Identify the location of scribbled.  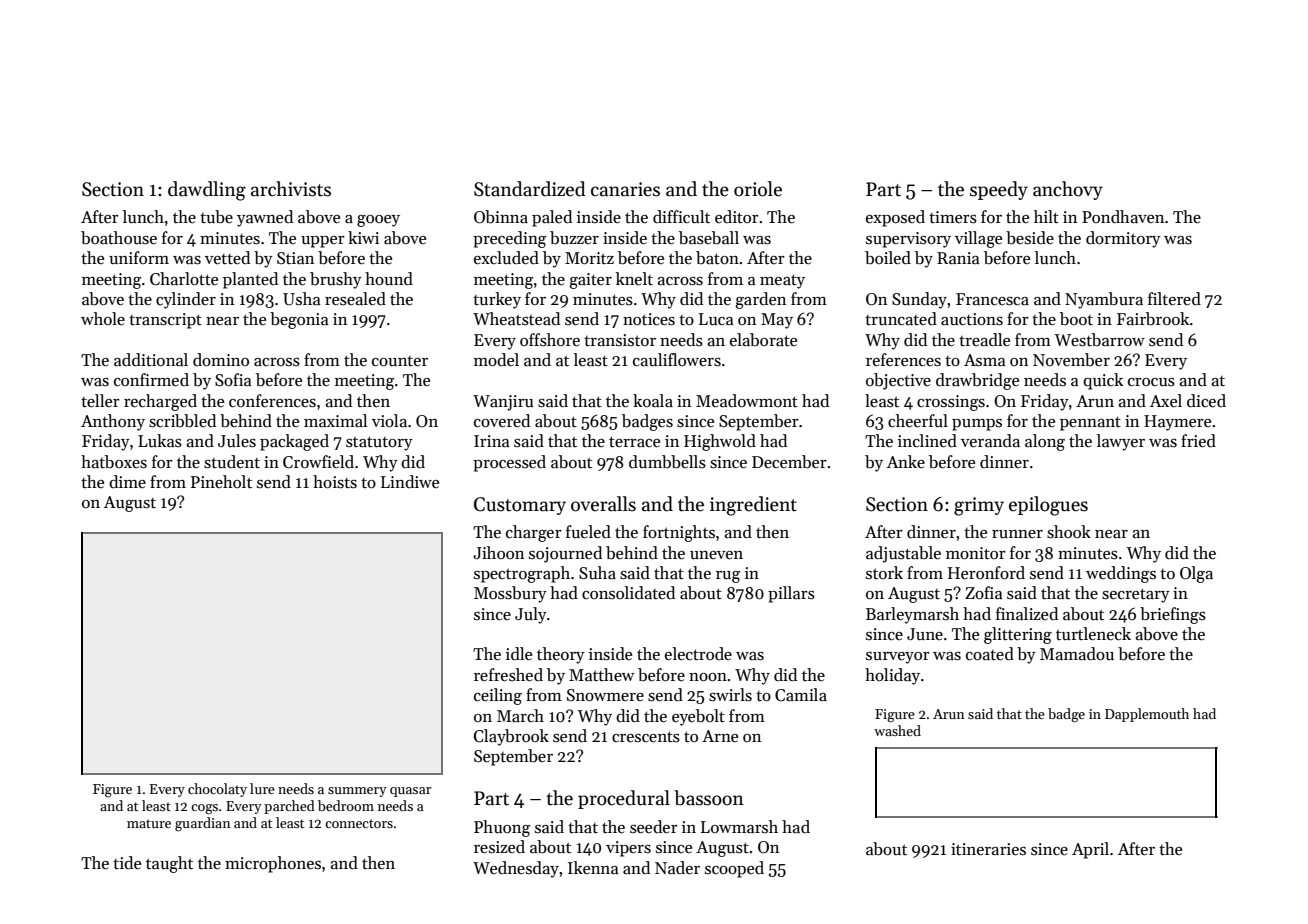
(182, 421).
